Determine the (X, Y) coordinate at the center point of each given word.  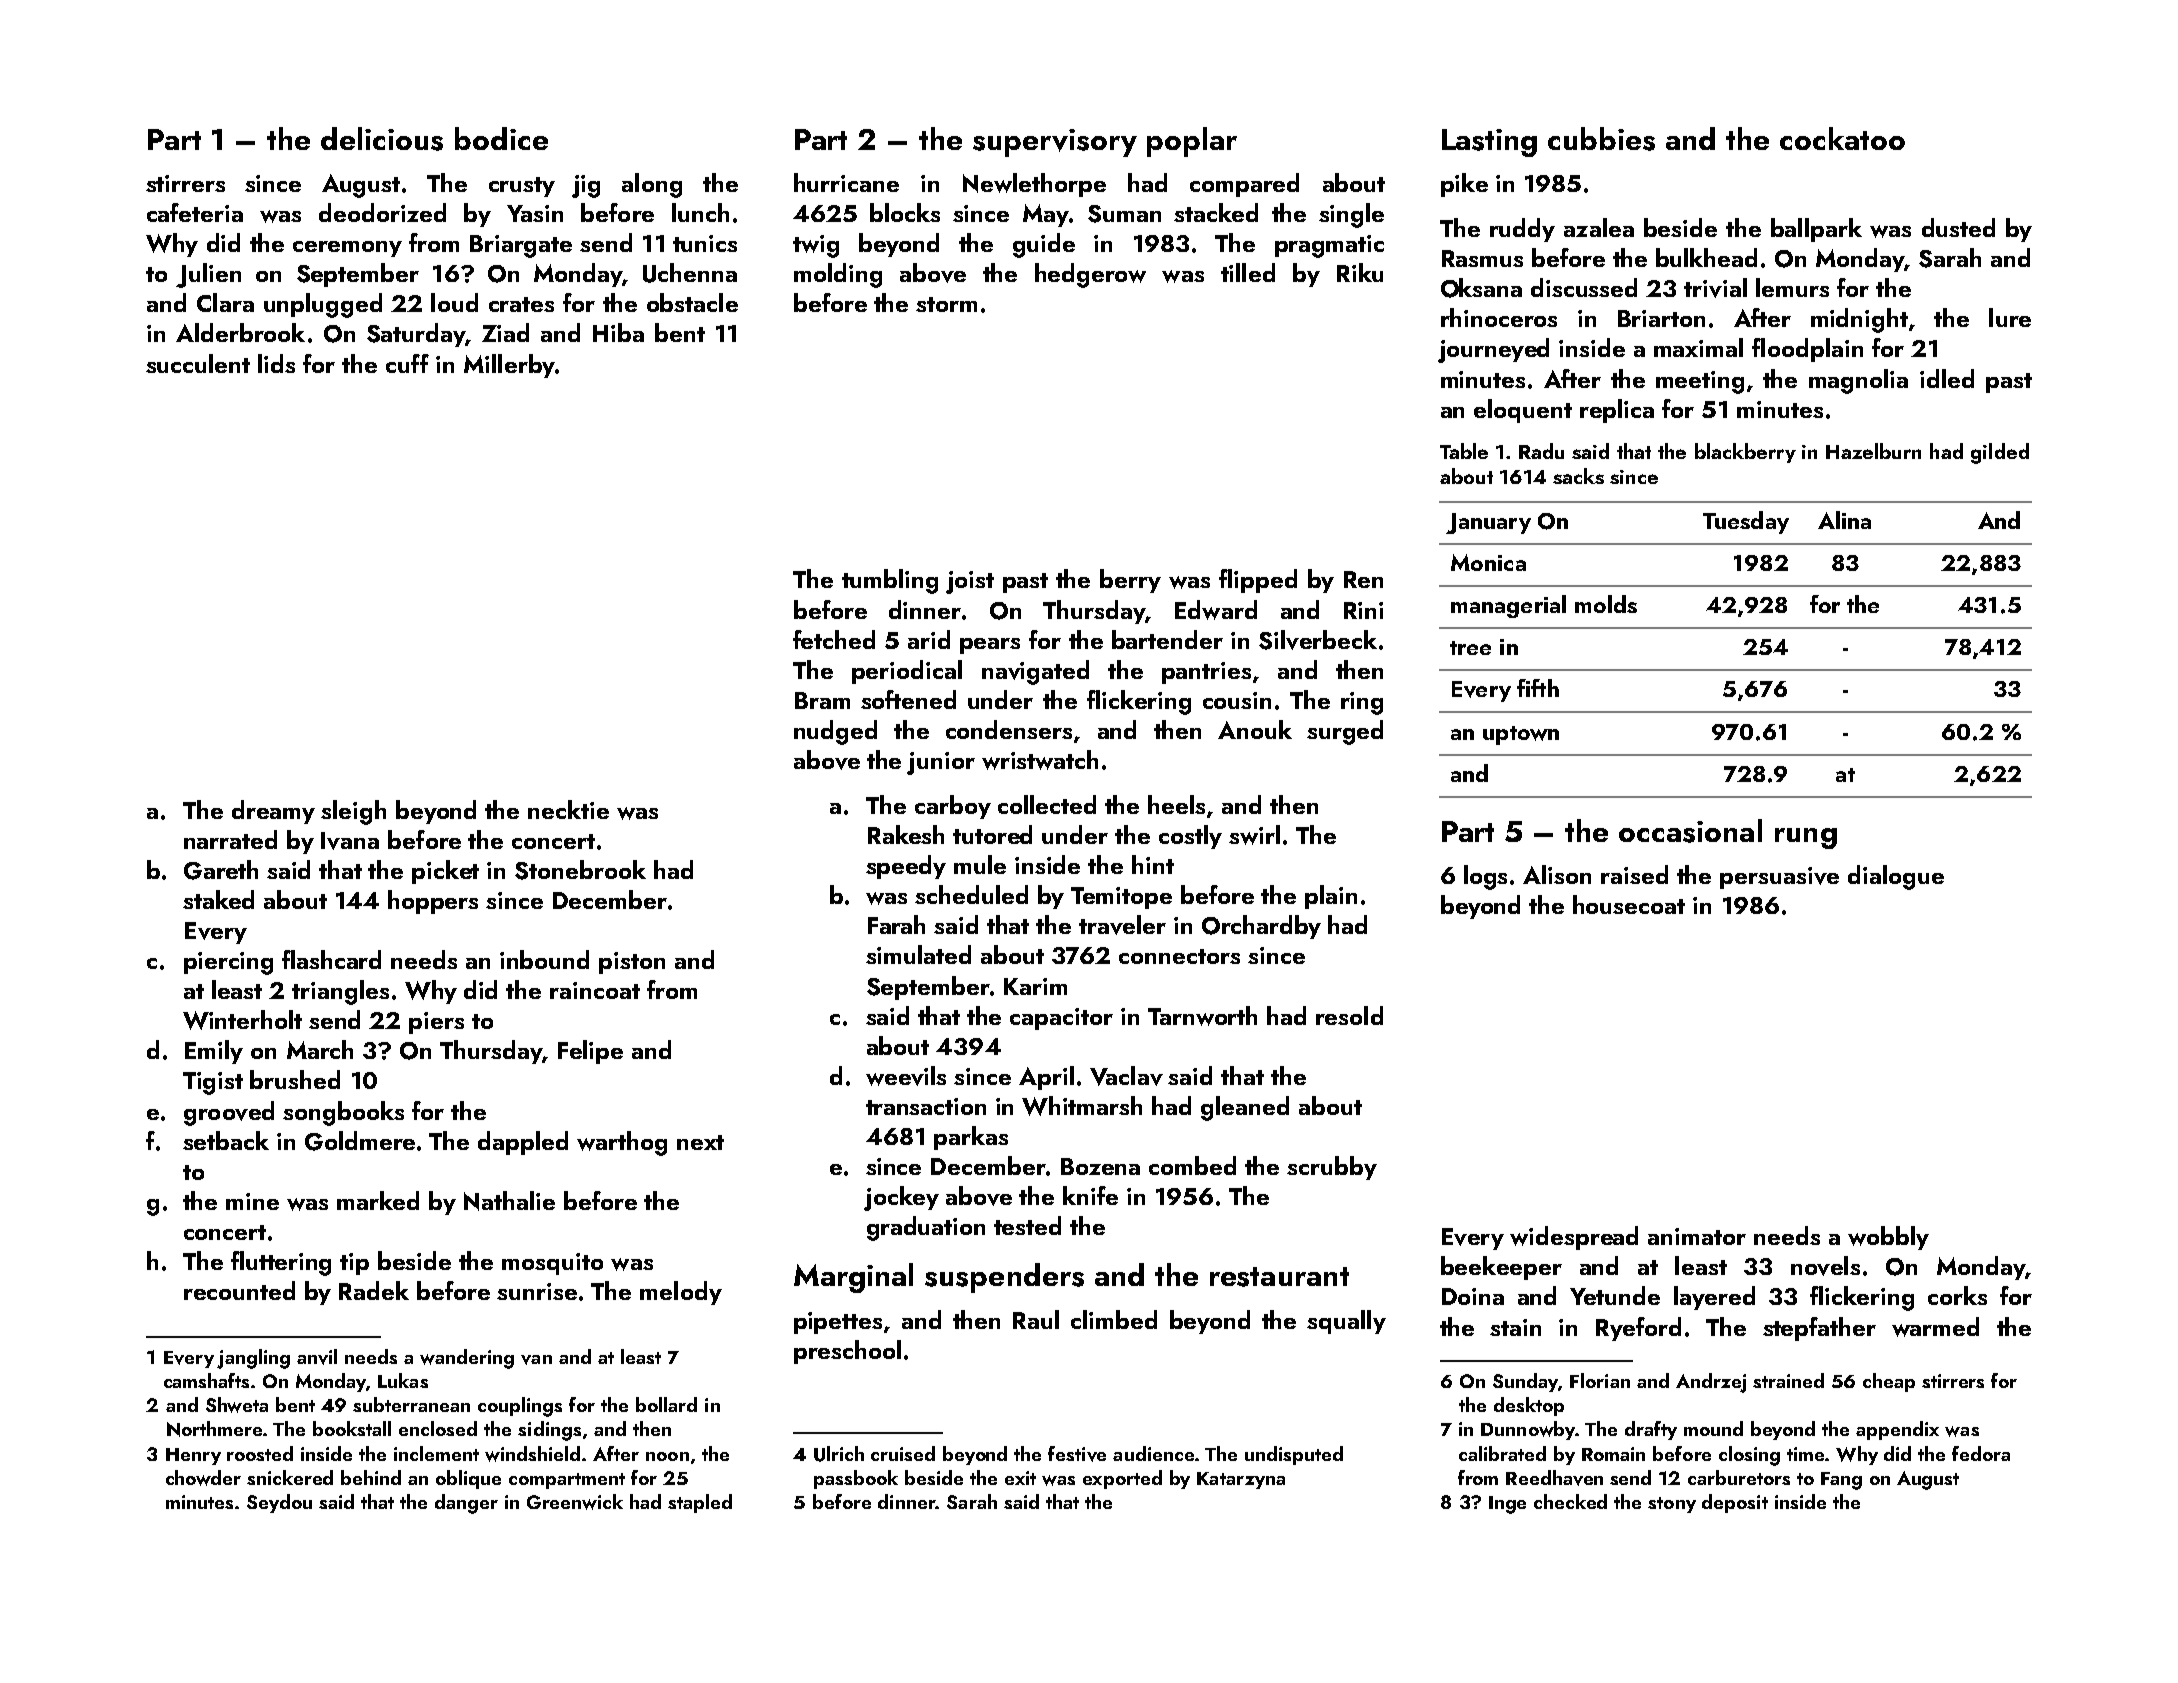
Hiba (618, 332)
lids (276, 363)
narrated (230, 839)
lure (2010, 317)
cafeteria (195, 212)
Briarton (1661, 318)
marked (378, 1200)
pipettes (838, 1323)
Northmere (214, 1429)
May (1046, 215)
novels (1825, 1266)
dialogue (1896, 877)
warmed (1935, 1327)
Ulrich (839, 1454)
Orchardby (1261, 927)
